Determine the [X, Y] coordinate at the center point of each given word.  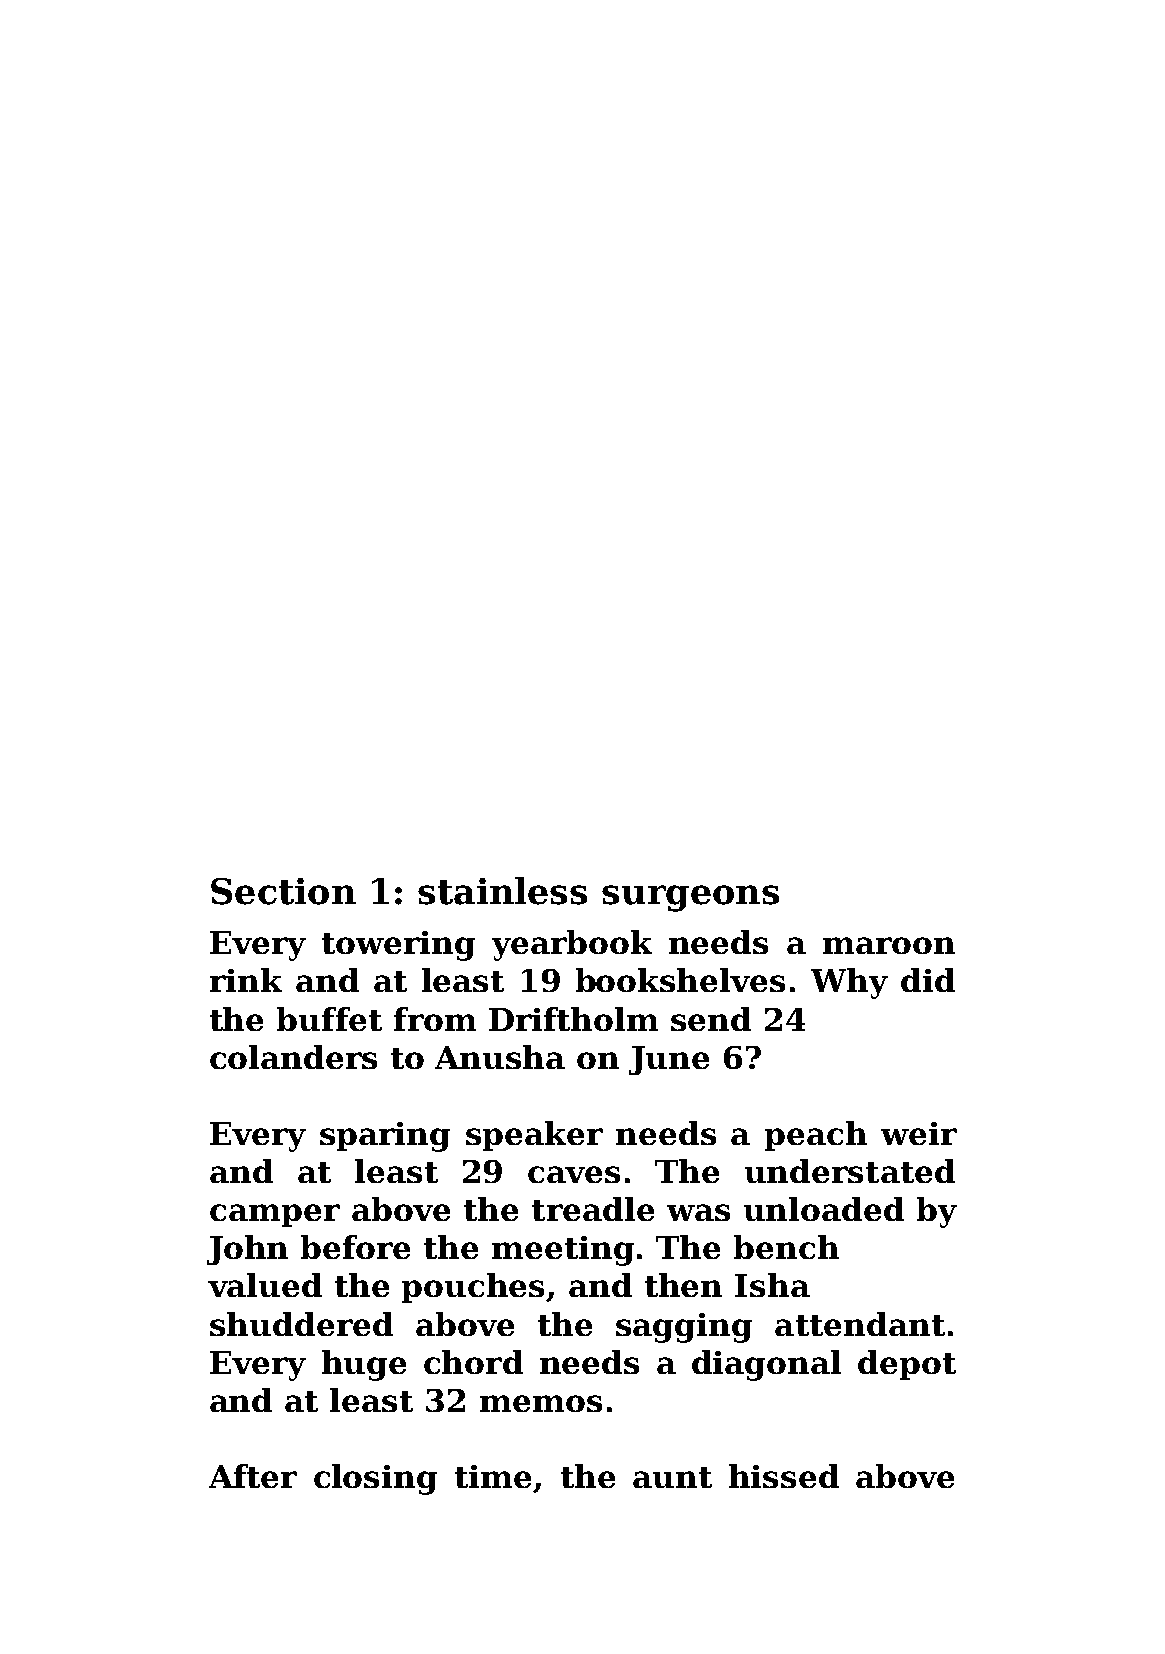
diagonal [766, 1365]
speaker [534, 1136]
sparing [385, 1137]
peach [816, 1136]
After [253, 1476]
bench [786, 1247]
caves [574, 1174]
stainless [502, 891]
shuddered [301, 1324]
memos [541, 1403]
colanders [293, 1057]
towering [398, 946]
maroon [889, 945]
